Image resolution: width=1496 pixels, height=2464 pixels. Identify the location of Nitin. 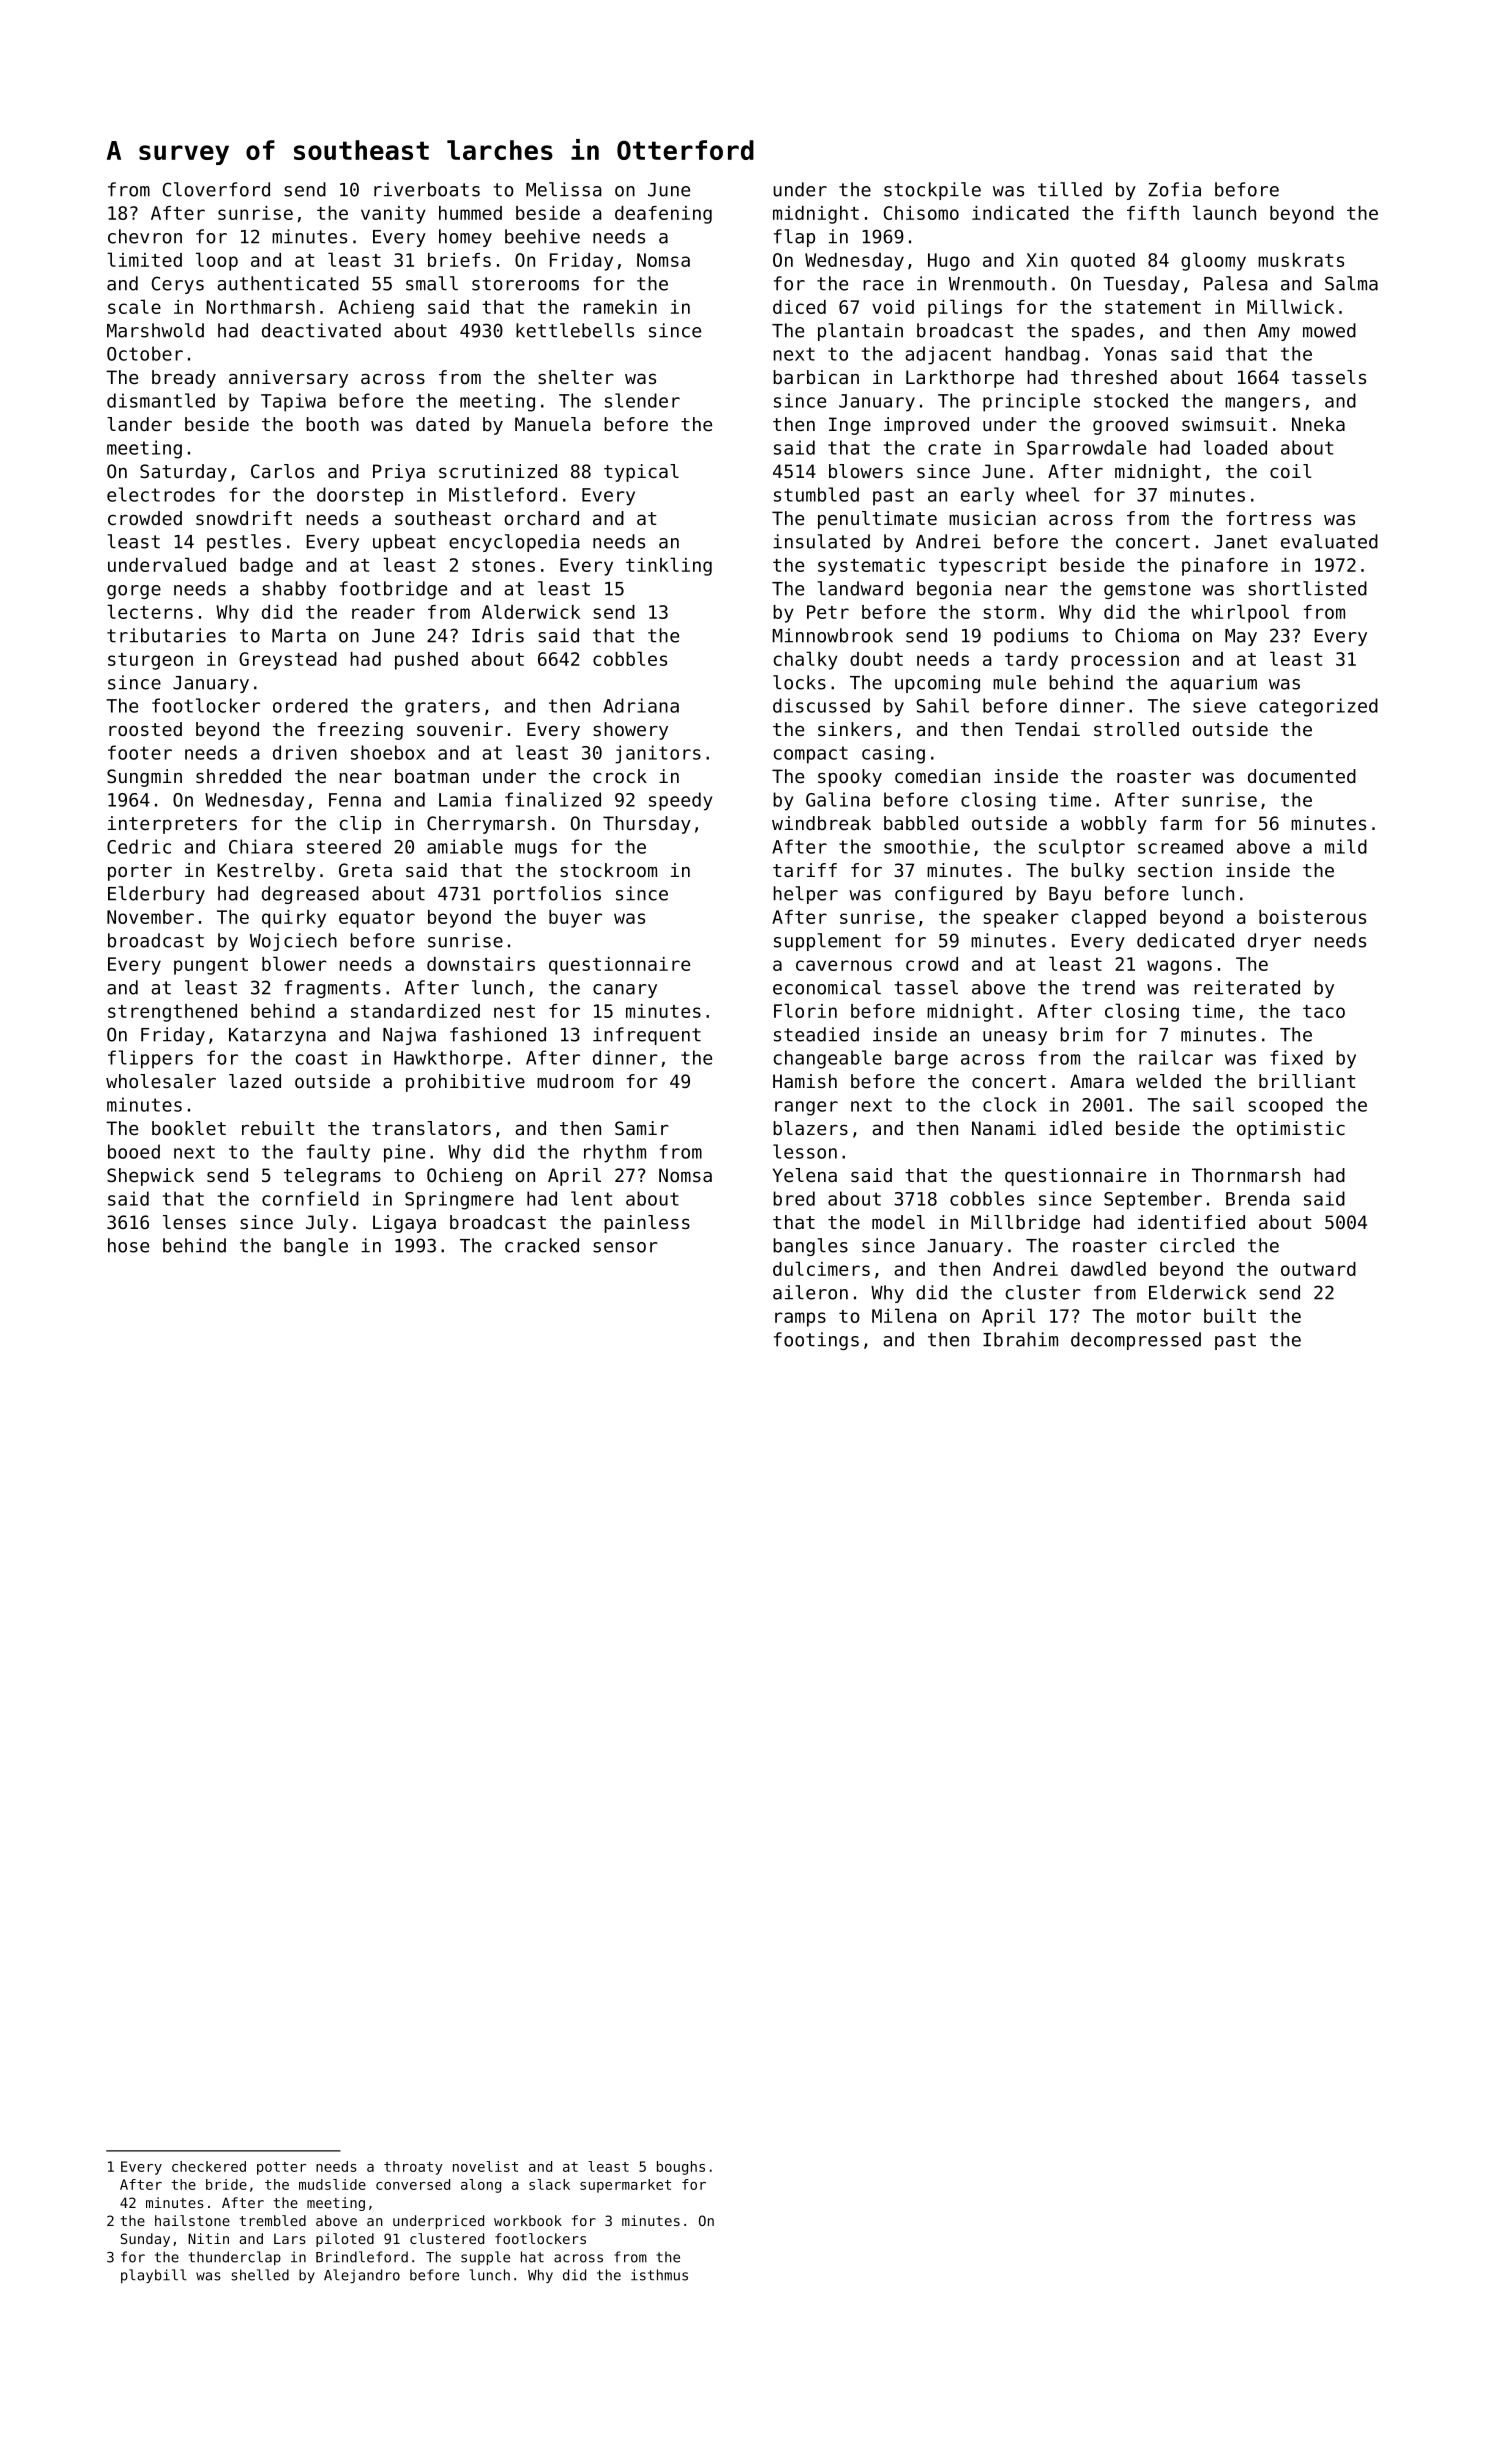
(208, 2238).
